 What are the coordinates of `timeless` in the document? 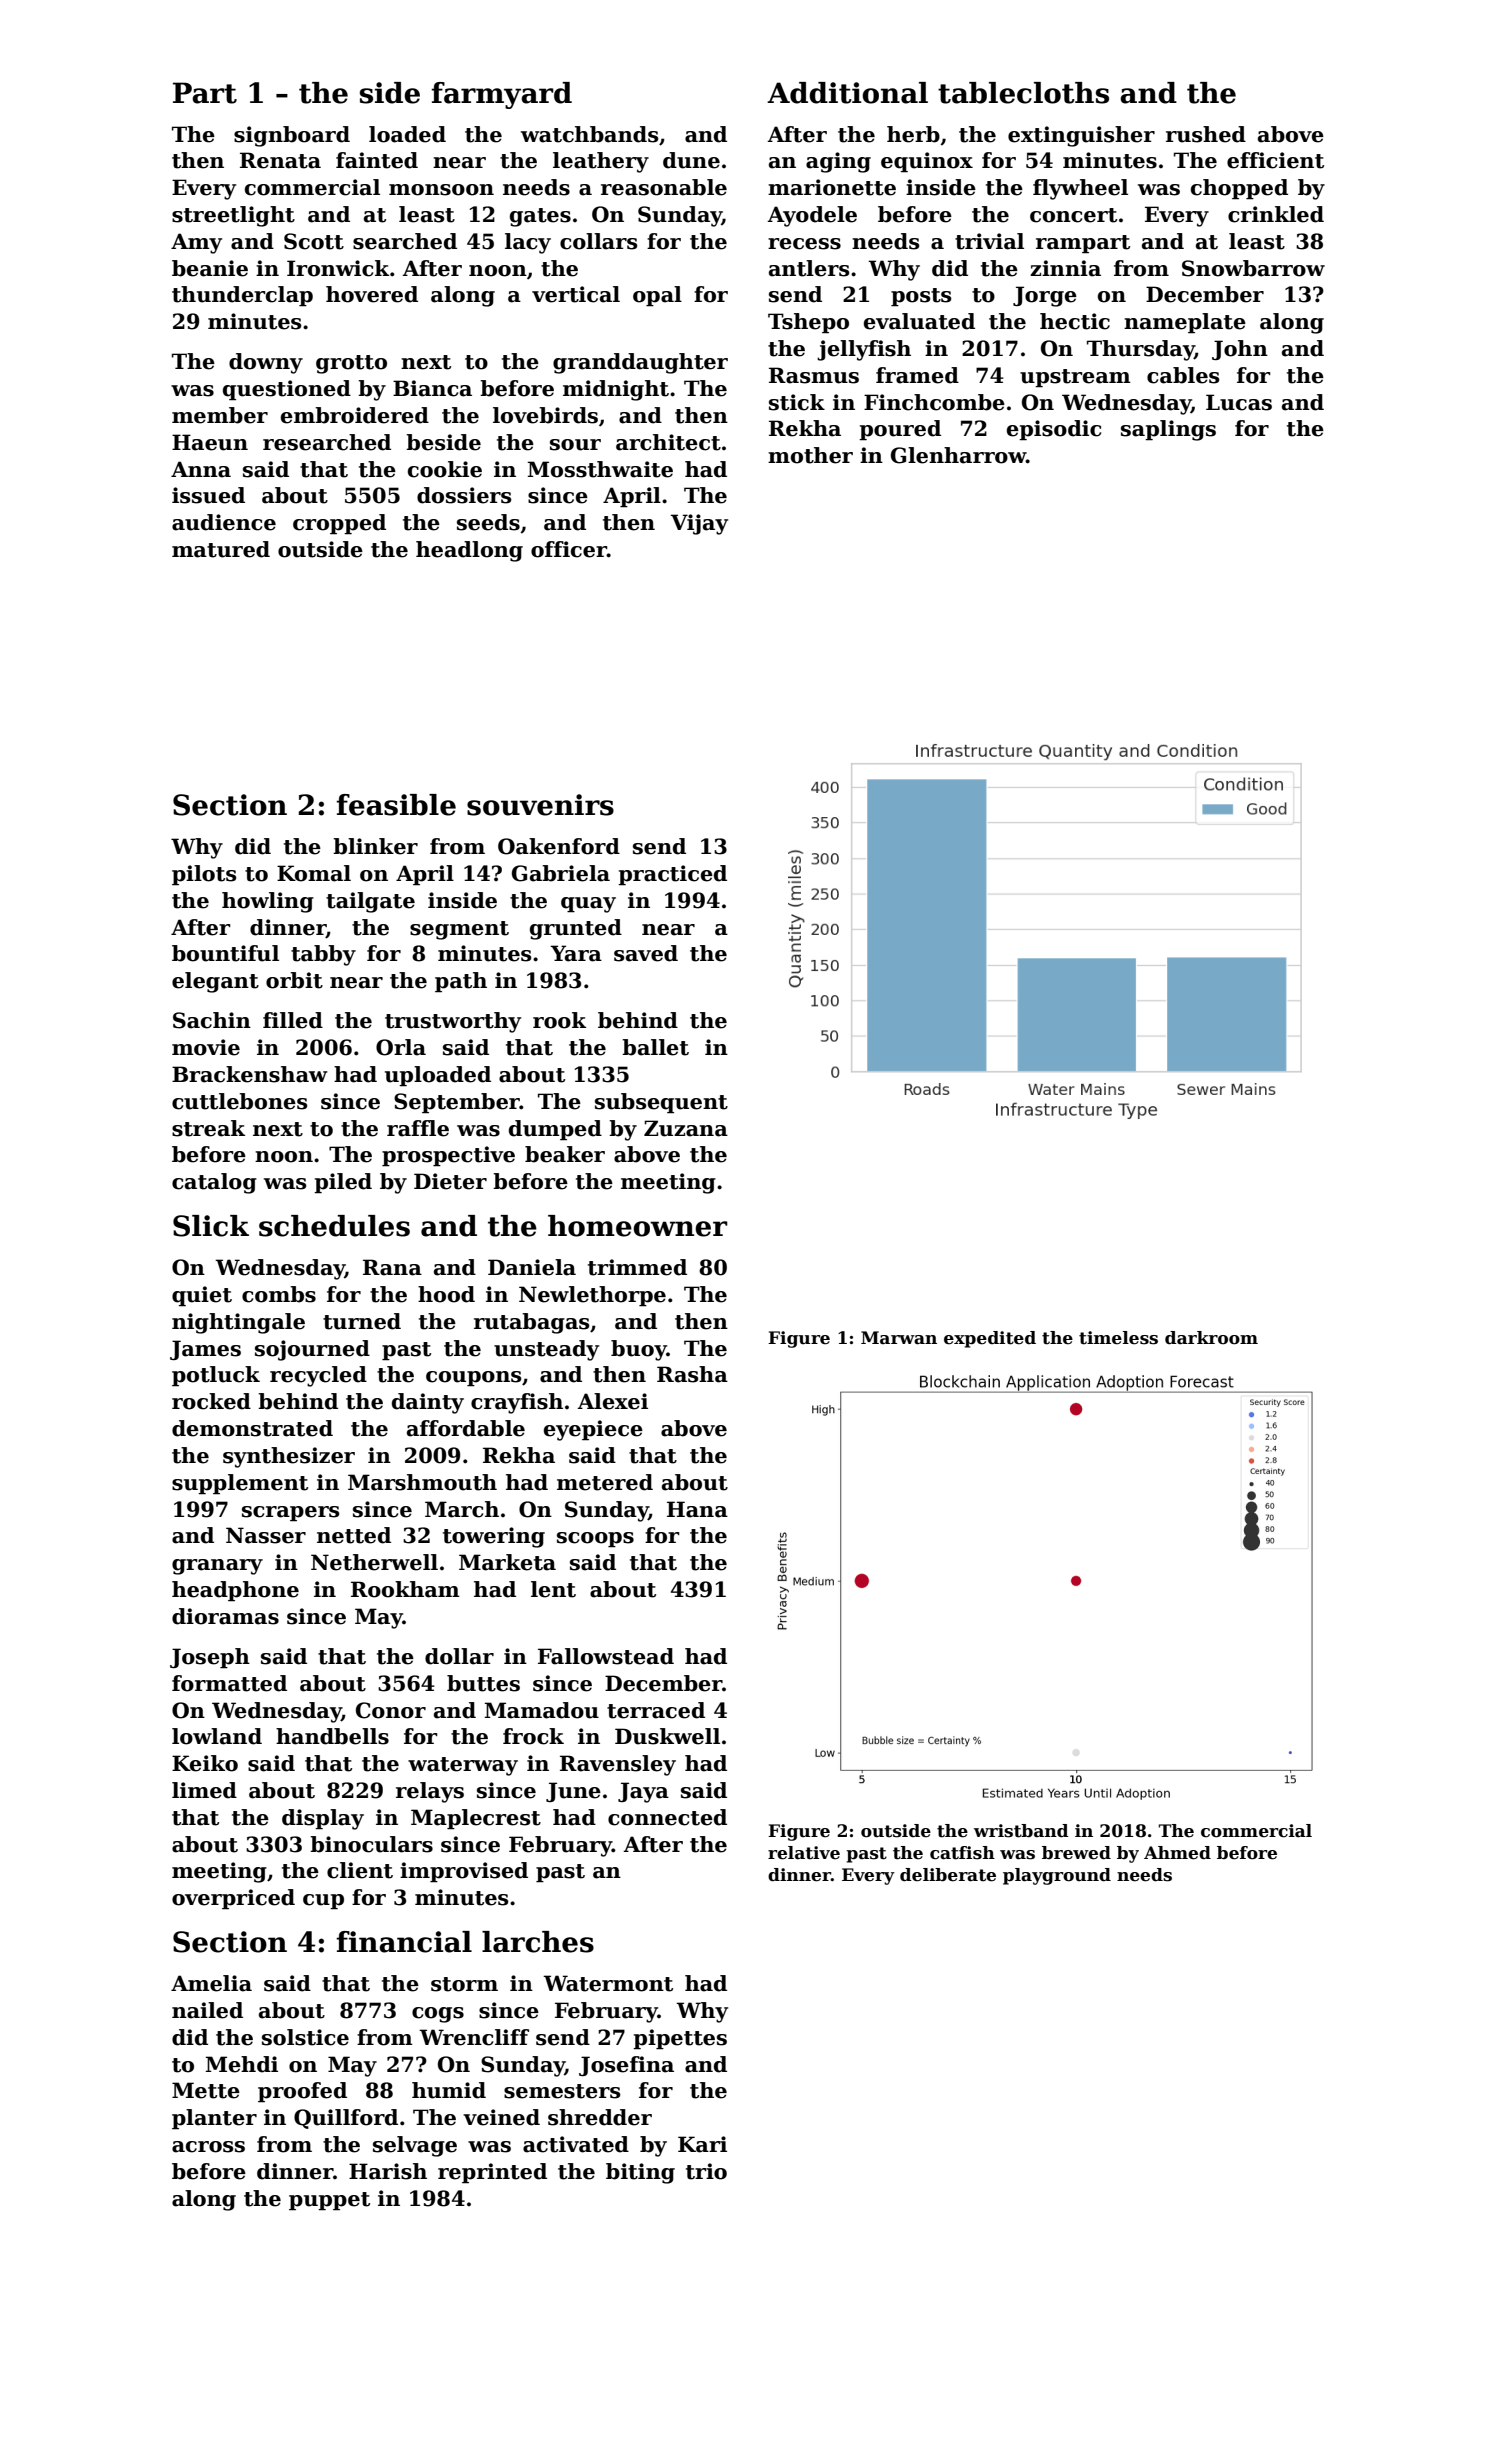 It's located at (1118, 1338).
